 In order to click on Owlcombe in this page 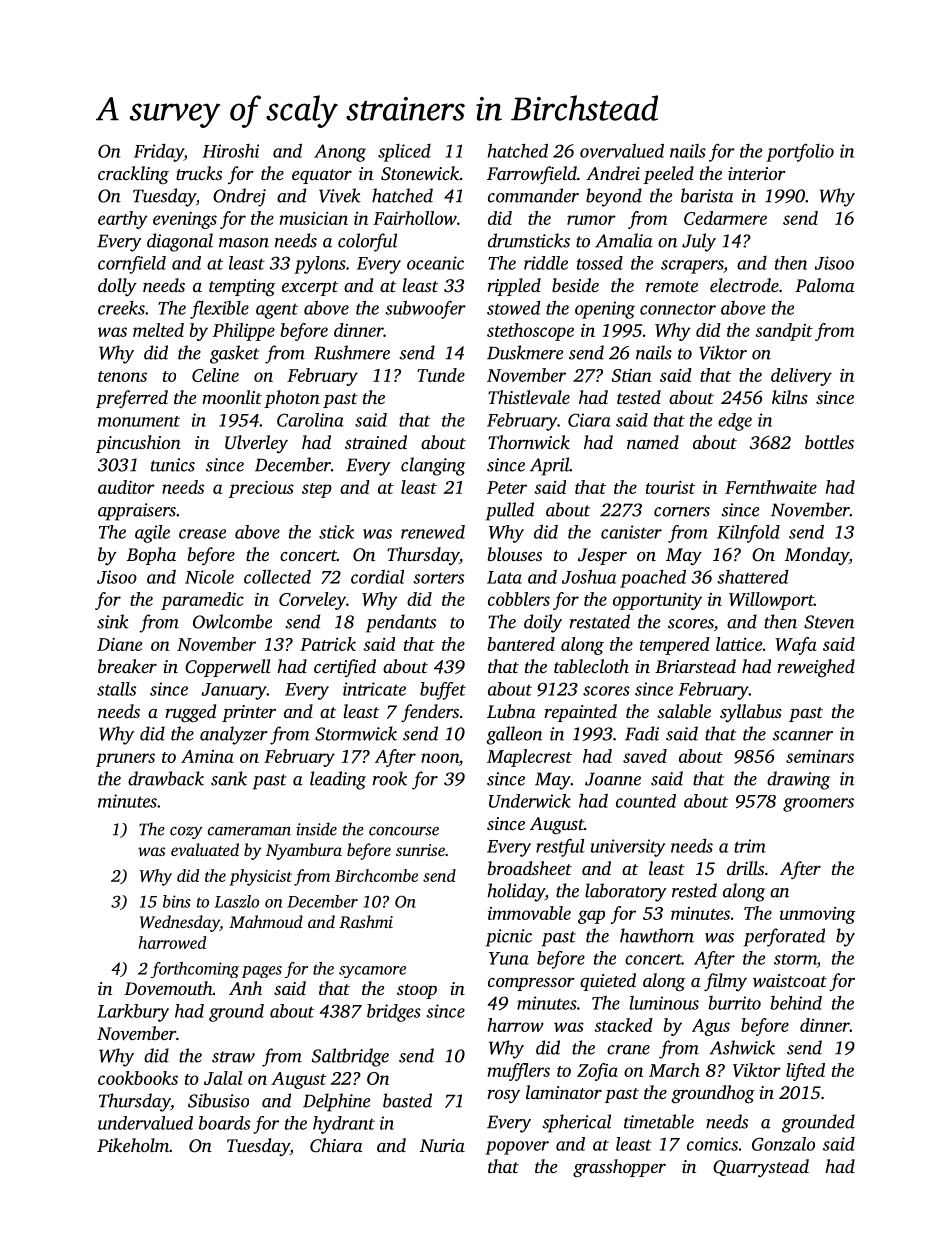, I will do `click(232, 621)`.
